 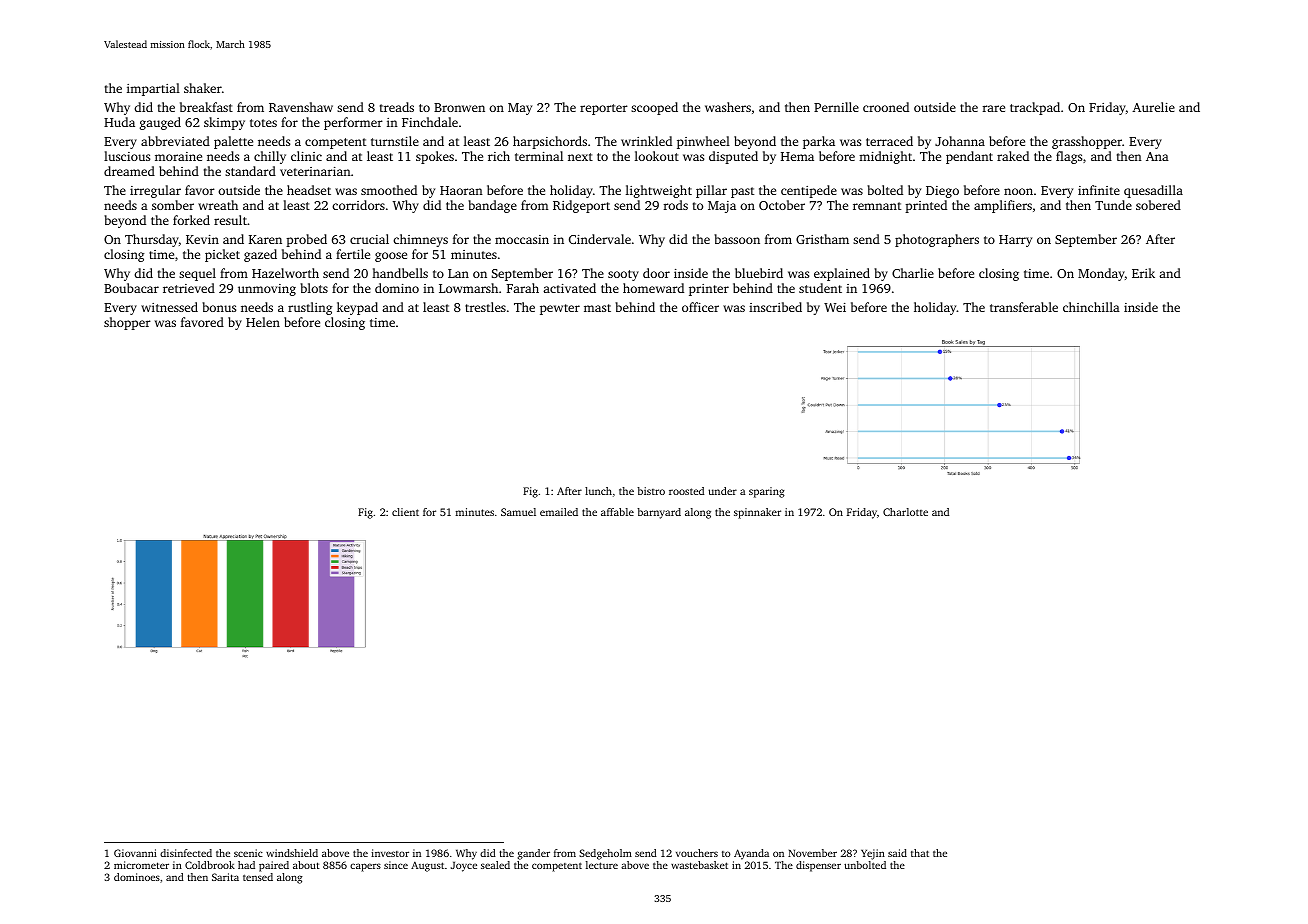 I want to click on spinnaker, so click(x=757, y=513).
